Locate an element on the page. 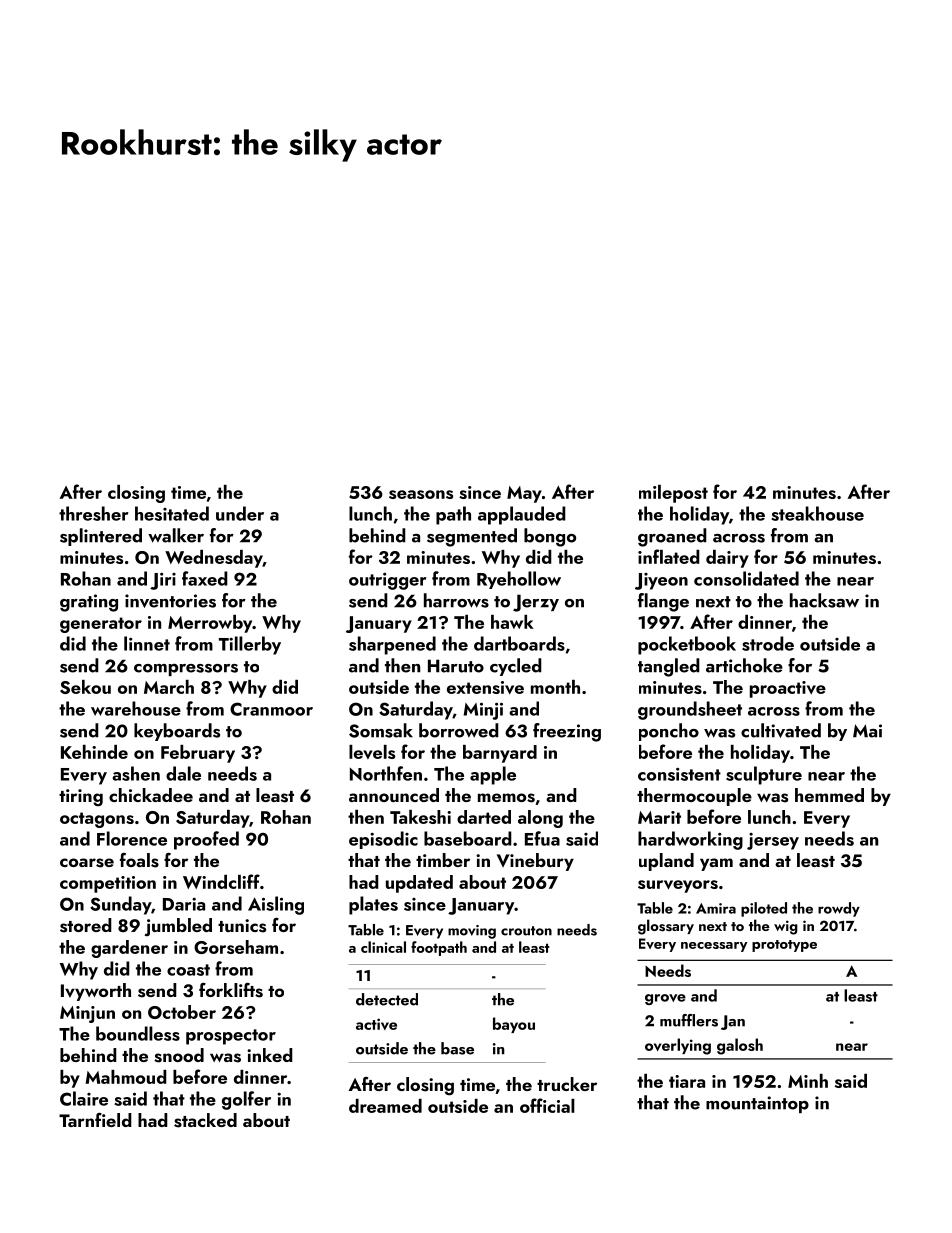 The image size is (952, 1233). walker is located at coordinates (176, 535).
